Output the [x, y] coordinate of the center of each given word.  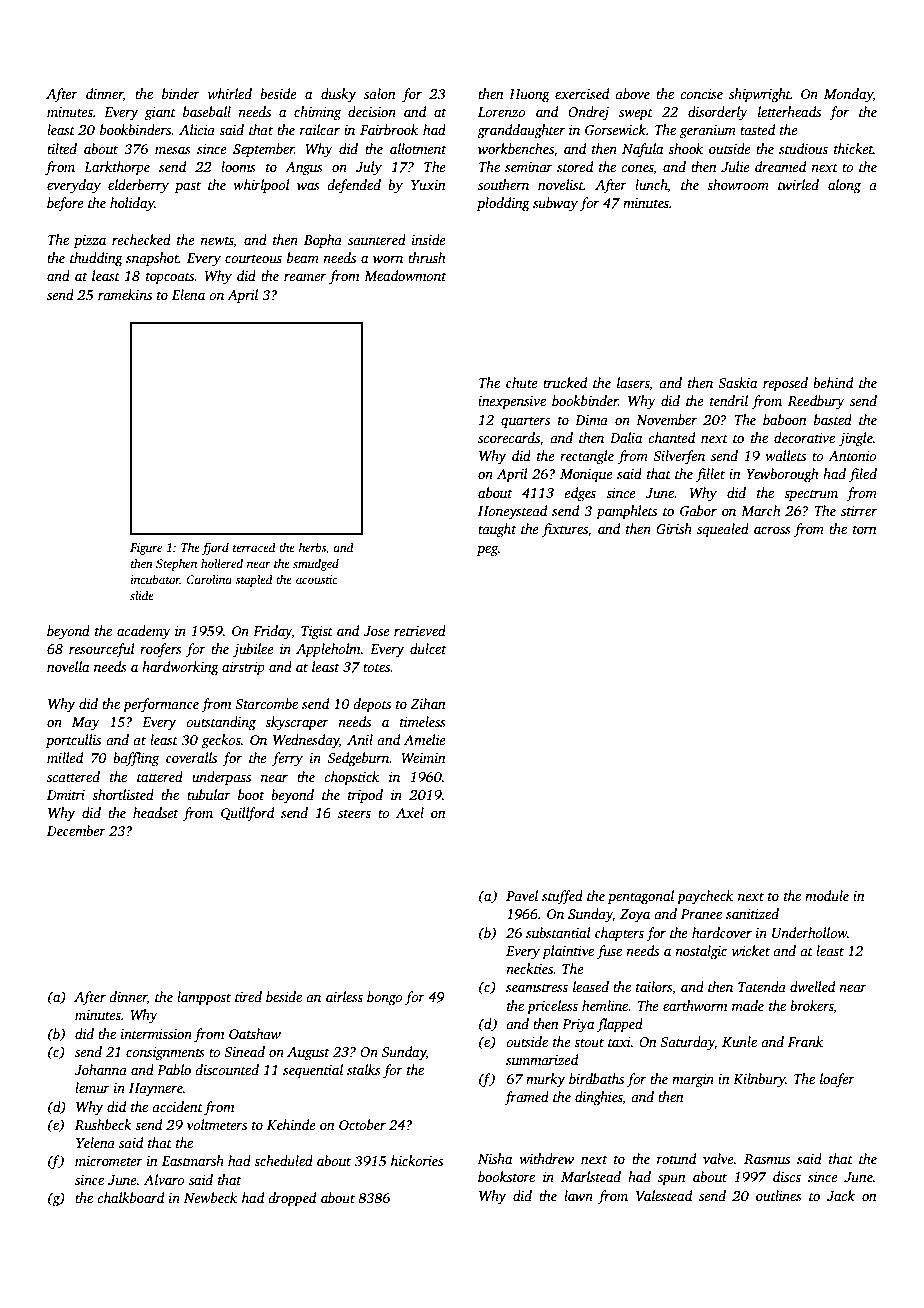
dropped [292, 1199]
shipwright [760, 95]
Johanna [100, 1069]
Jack [841, 1195]
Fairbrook [389, 129]
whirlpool [261, 186]
